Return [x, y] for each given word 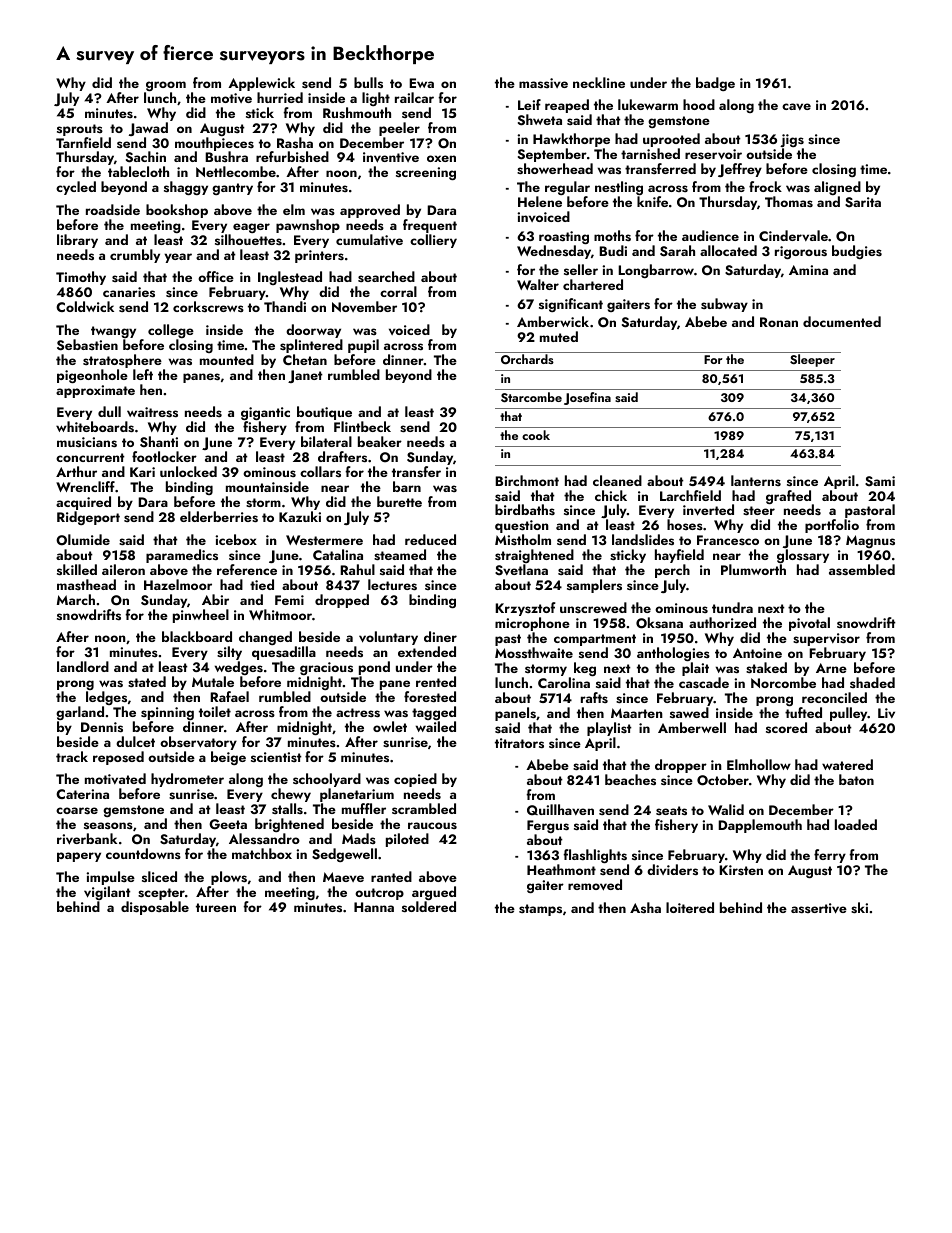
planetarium [357, 795]
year [178, 258]
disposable [155, 908]
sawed [689, 712]
